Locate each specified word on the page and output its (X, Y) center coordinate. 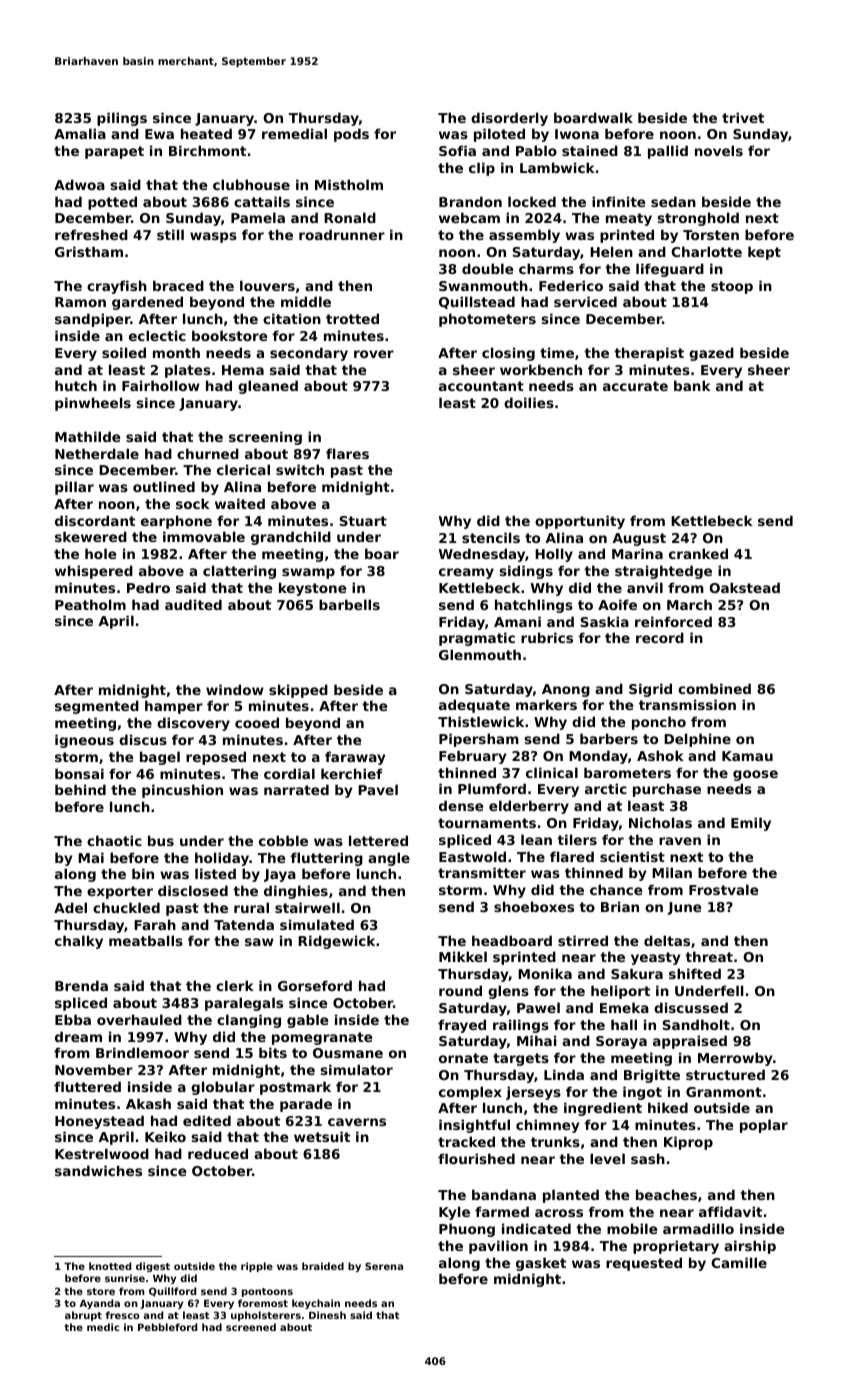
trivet (743, 117)
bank (692, 385)
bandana (504, 1194)
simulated (317, 924)
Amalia (80, 133)
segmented (97, 707)
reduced (218, 1153)
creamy (466, 573)
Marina (637, 553)
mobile (632, 1228)
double (487, 268)
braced (178, 285)
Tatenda (244, 924)
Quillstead (477, 302)
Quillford (172, 1292)
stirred (583, 940)
